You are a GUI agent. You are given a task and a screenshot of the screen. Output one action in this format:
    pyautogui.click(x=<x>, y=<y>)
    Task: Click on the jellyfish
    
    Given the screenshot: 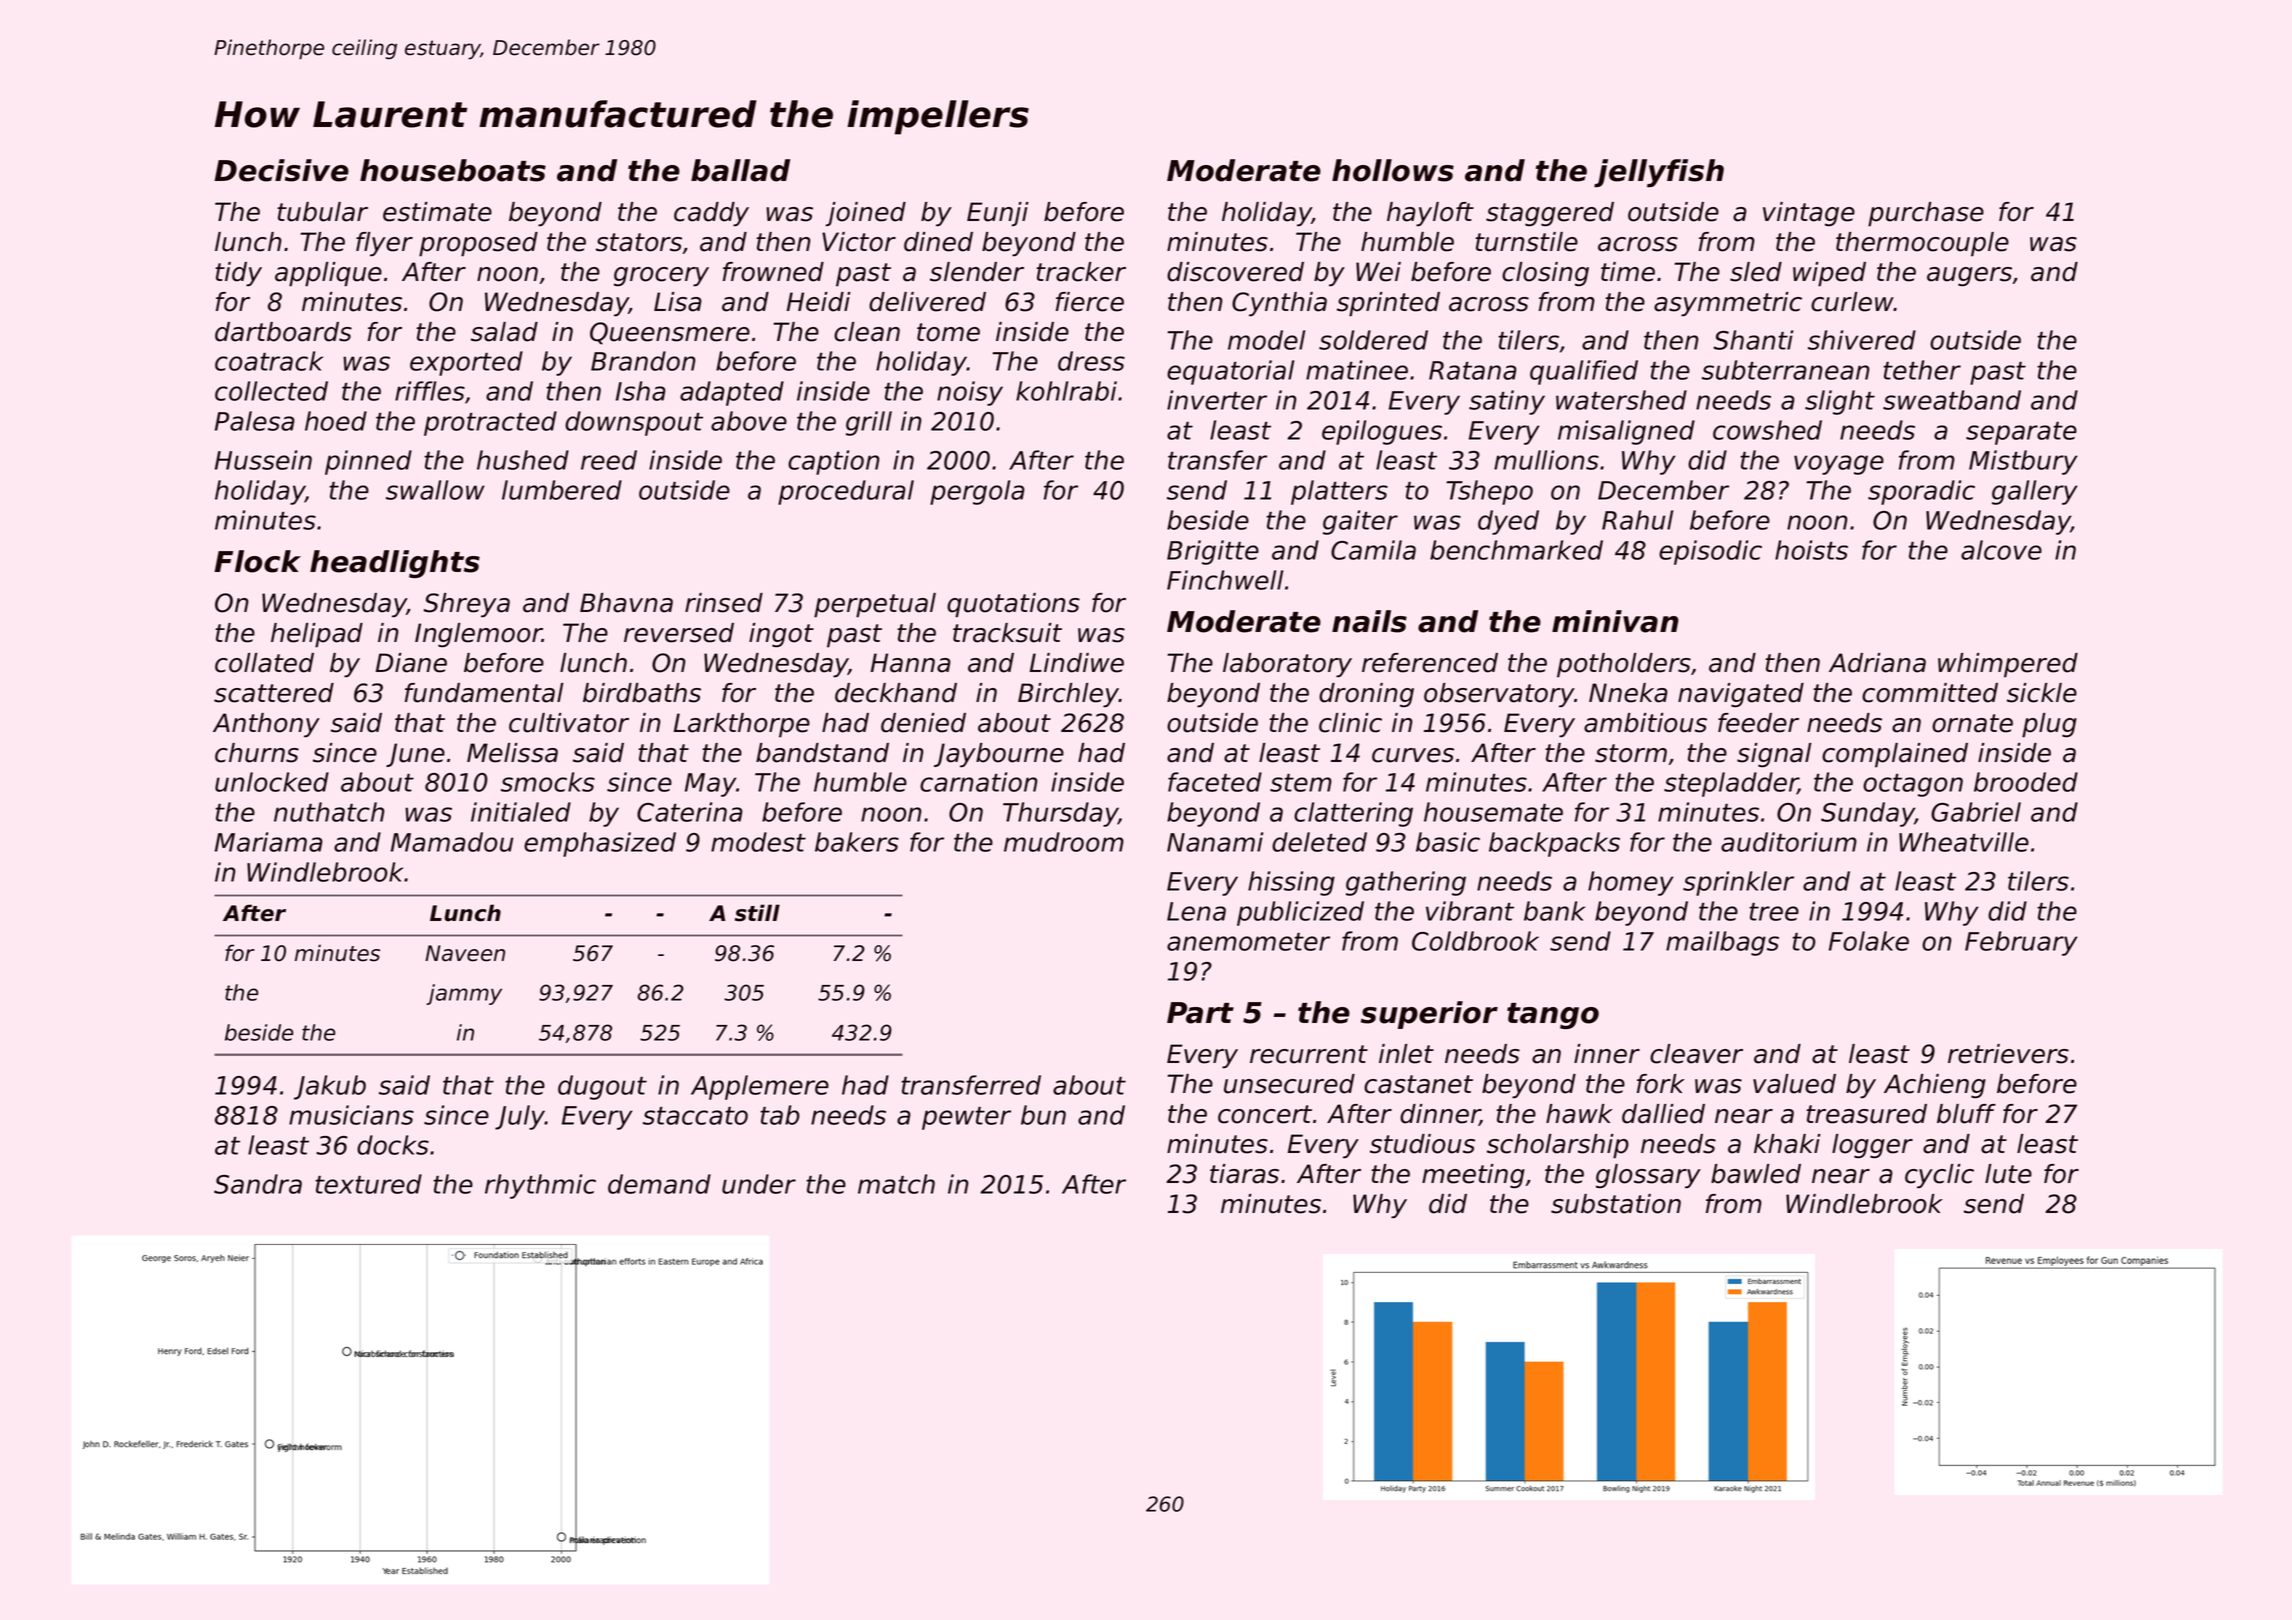 What is the action you would take?
    pyautogui.click(x=1659, y=173)
